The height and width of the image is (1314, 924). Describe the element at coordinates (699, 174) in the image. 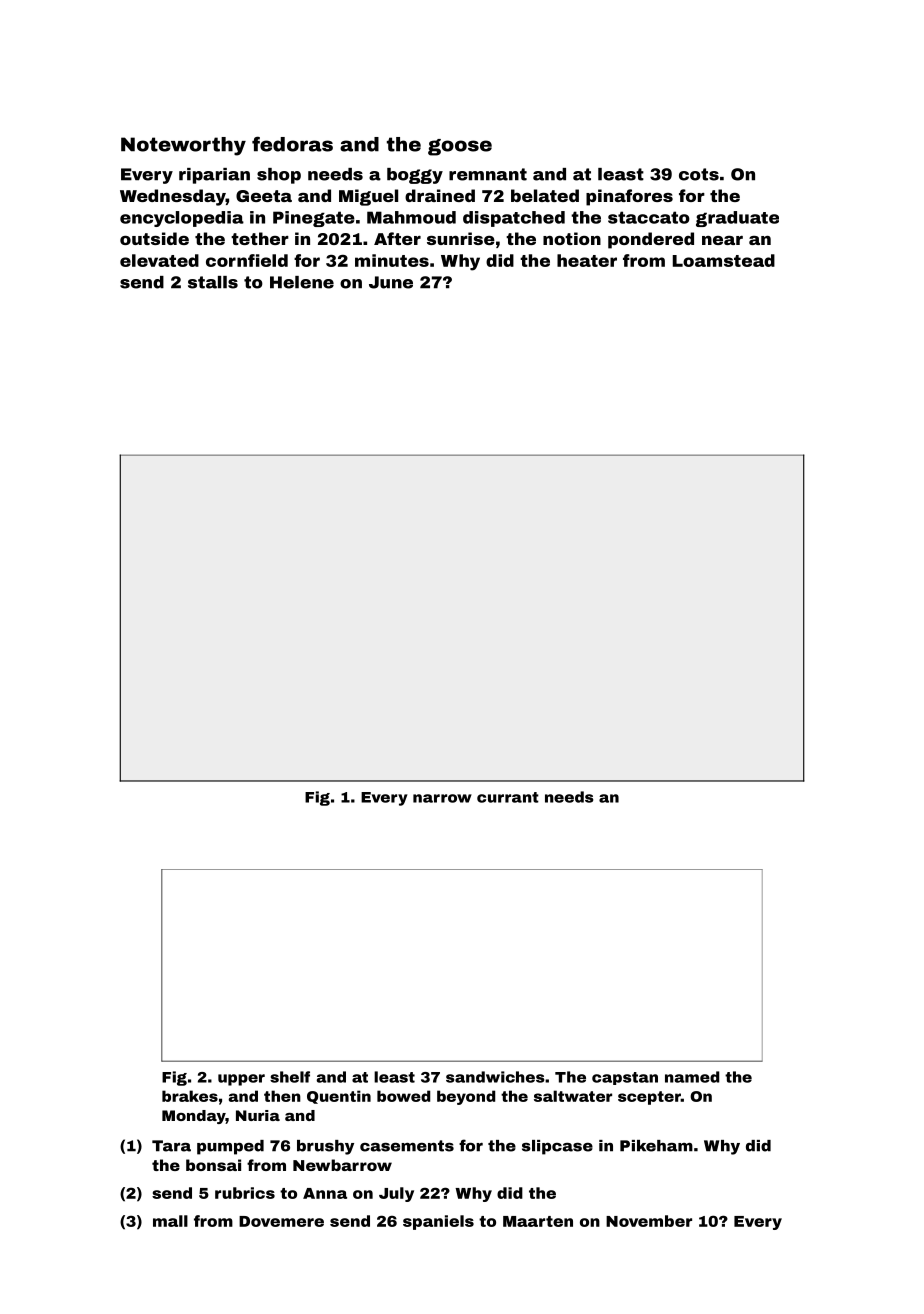

I see `cots` at that location.
